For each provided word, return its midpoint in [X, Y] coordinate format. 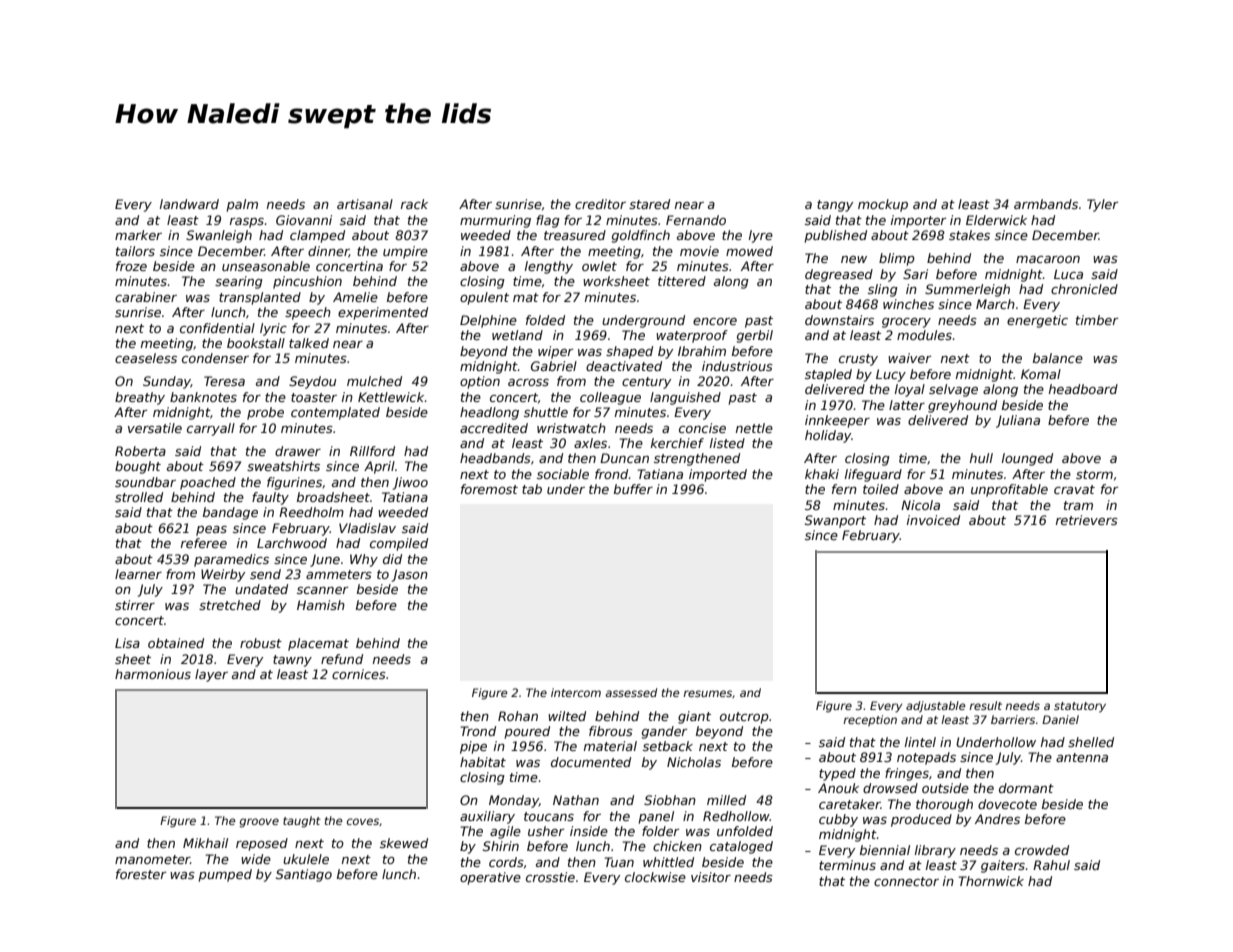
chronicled [1084, 289]
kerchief [677, 443]
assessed [631, 692]
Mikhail [205, 843]
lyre [761, 236]
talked [309, 343]
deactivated [624, 366]
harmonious [153, 674]
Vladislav [367, 528]
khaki [822, 474]
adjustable [935, 707]
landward [189, 204]
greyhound [962, 406]
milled [726, 800]
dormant [1026, 788]
